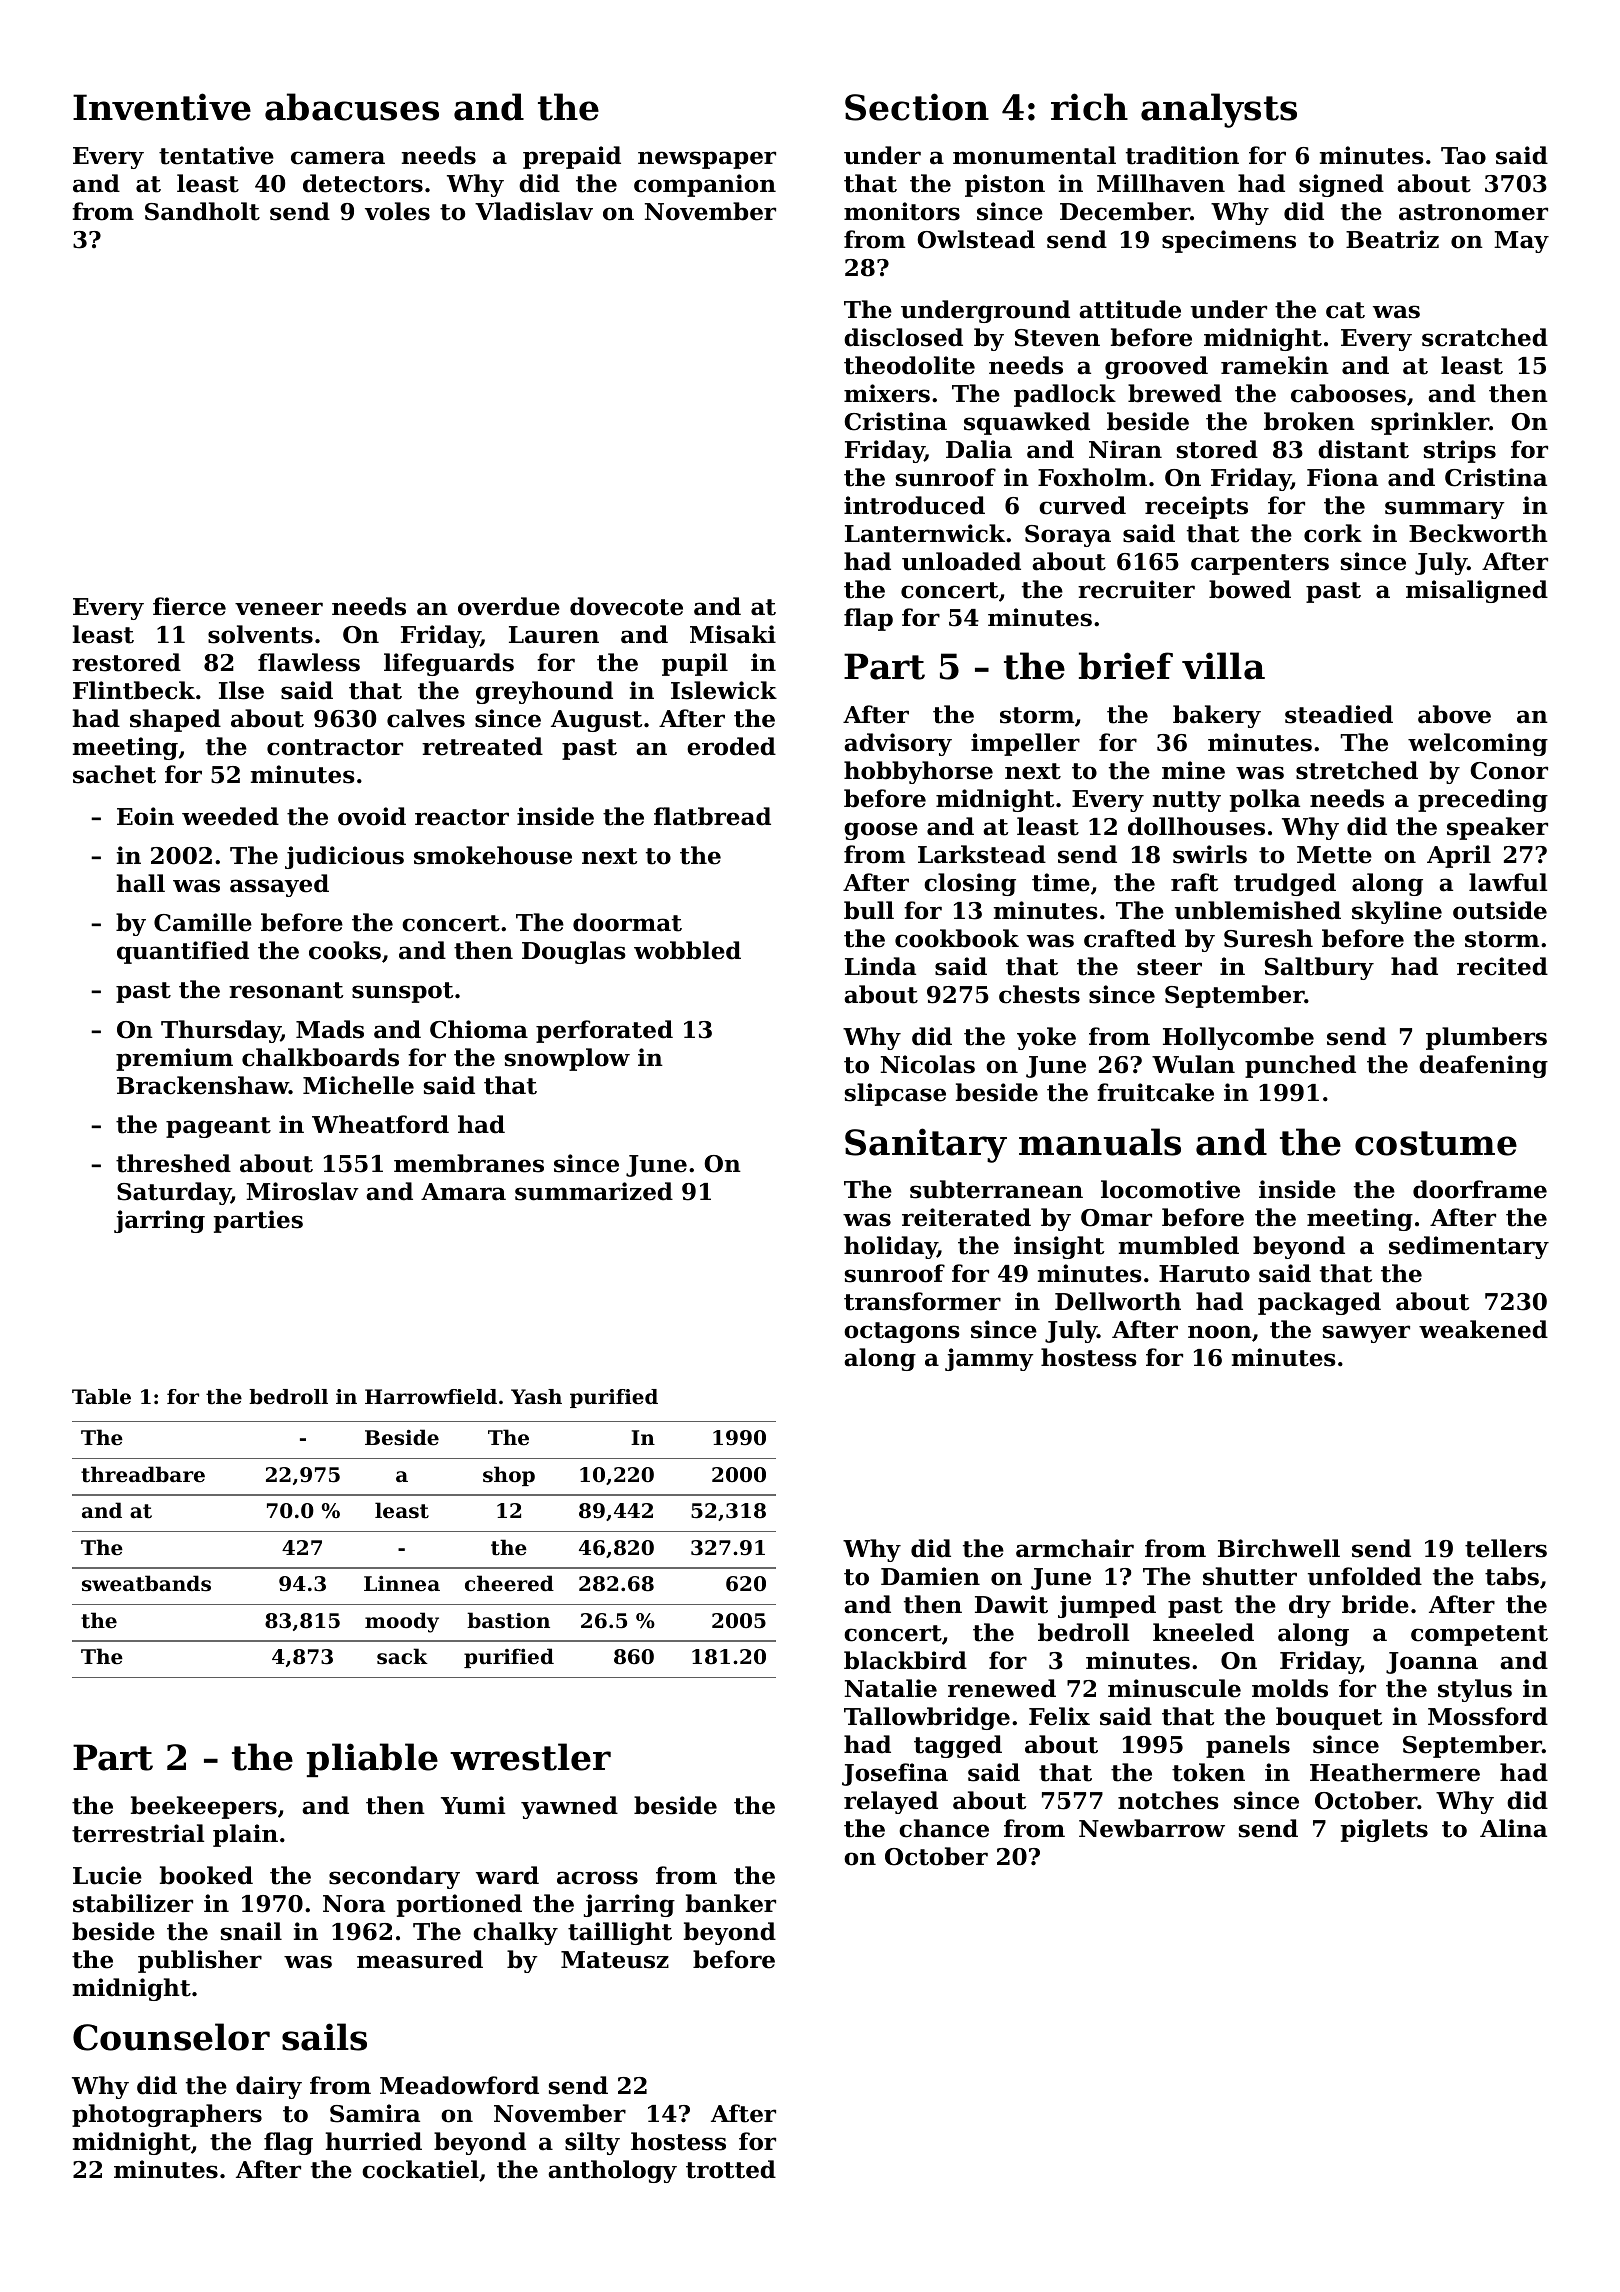 The height and width of the image is (2292, 1620). I want to click on Sandholt, so click(202, 211).
